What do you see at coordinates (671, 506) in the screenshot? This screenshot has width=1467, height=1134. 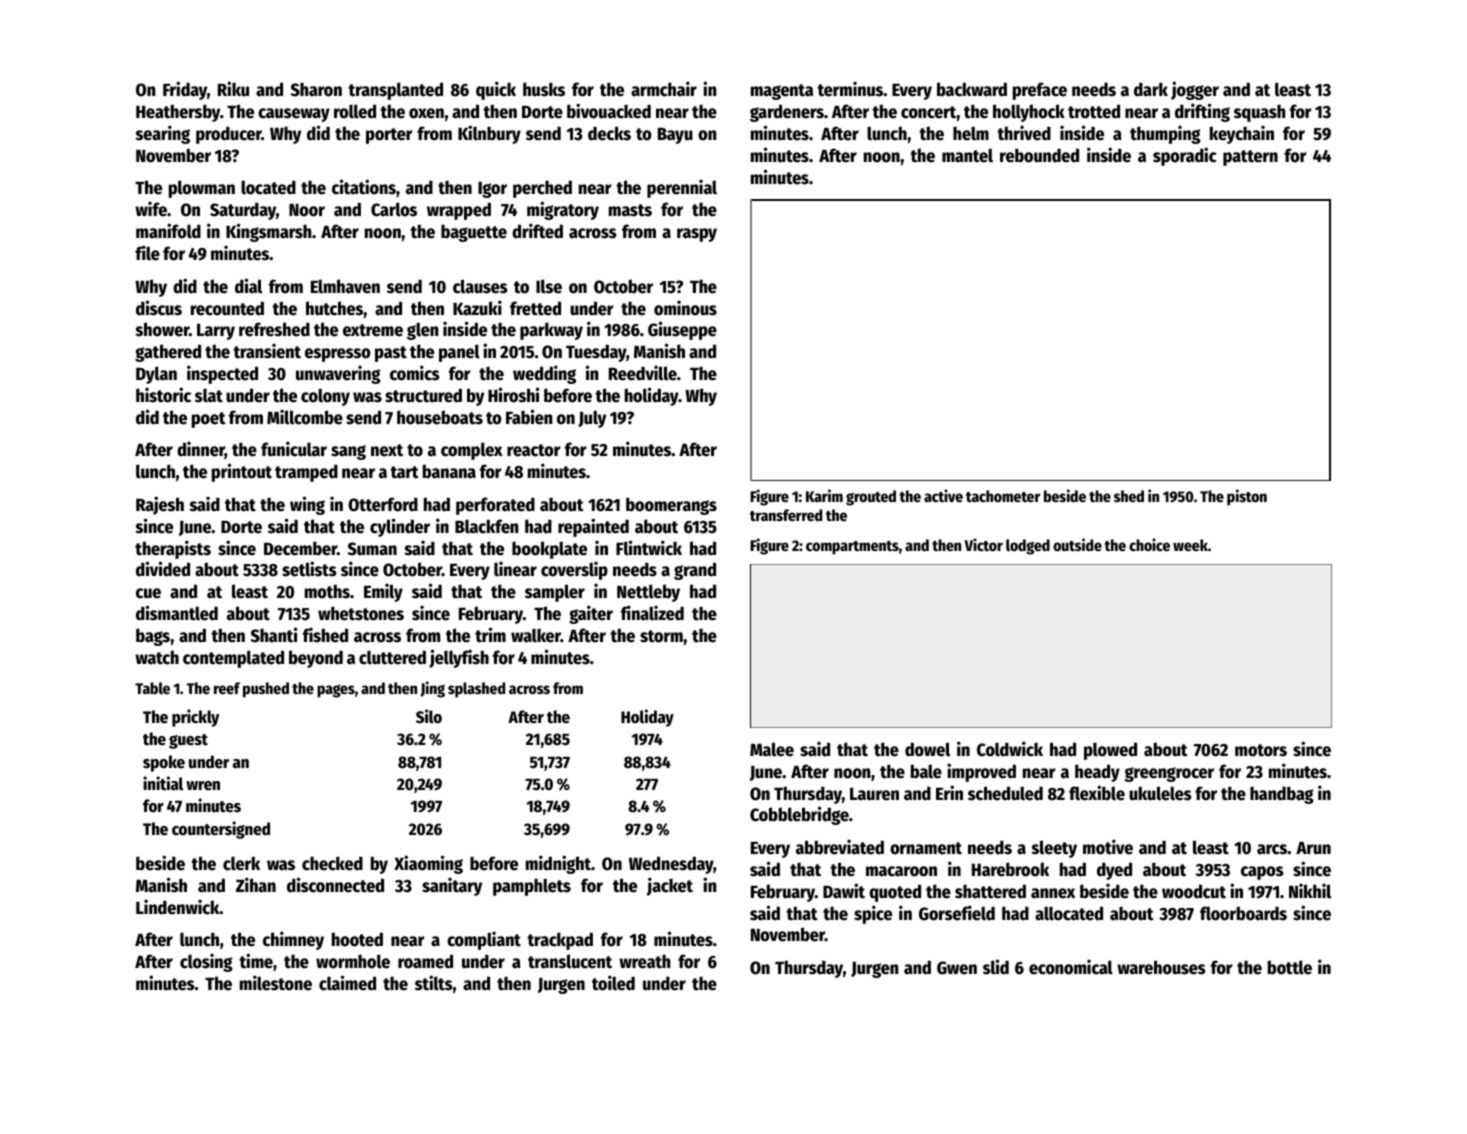 I see `boomerangs` at bounding box center [671, 506].
